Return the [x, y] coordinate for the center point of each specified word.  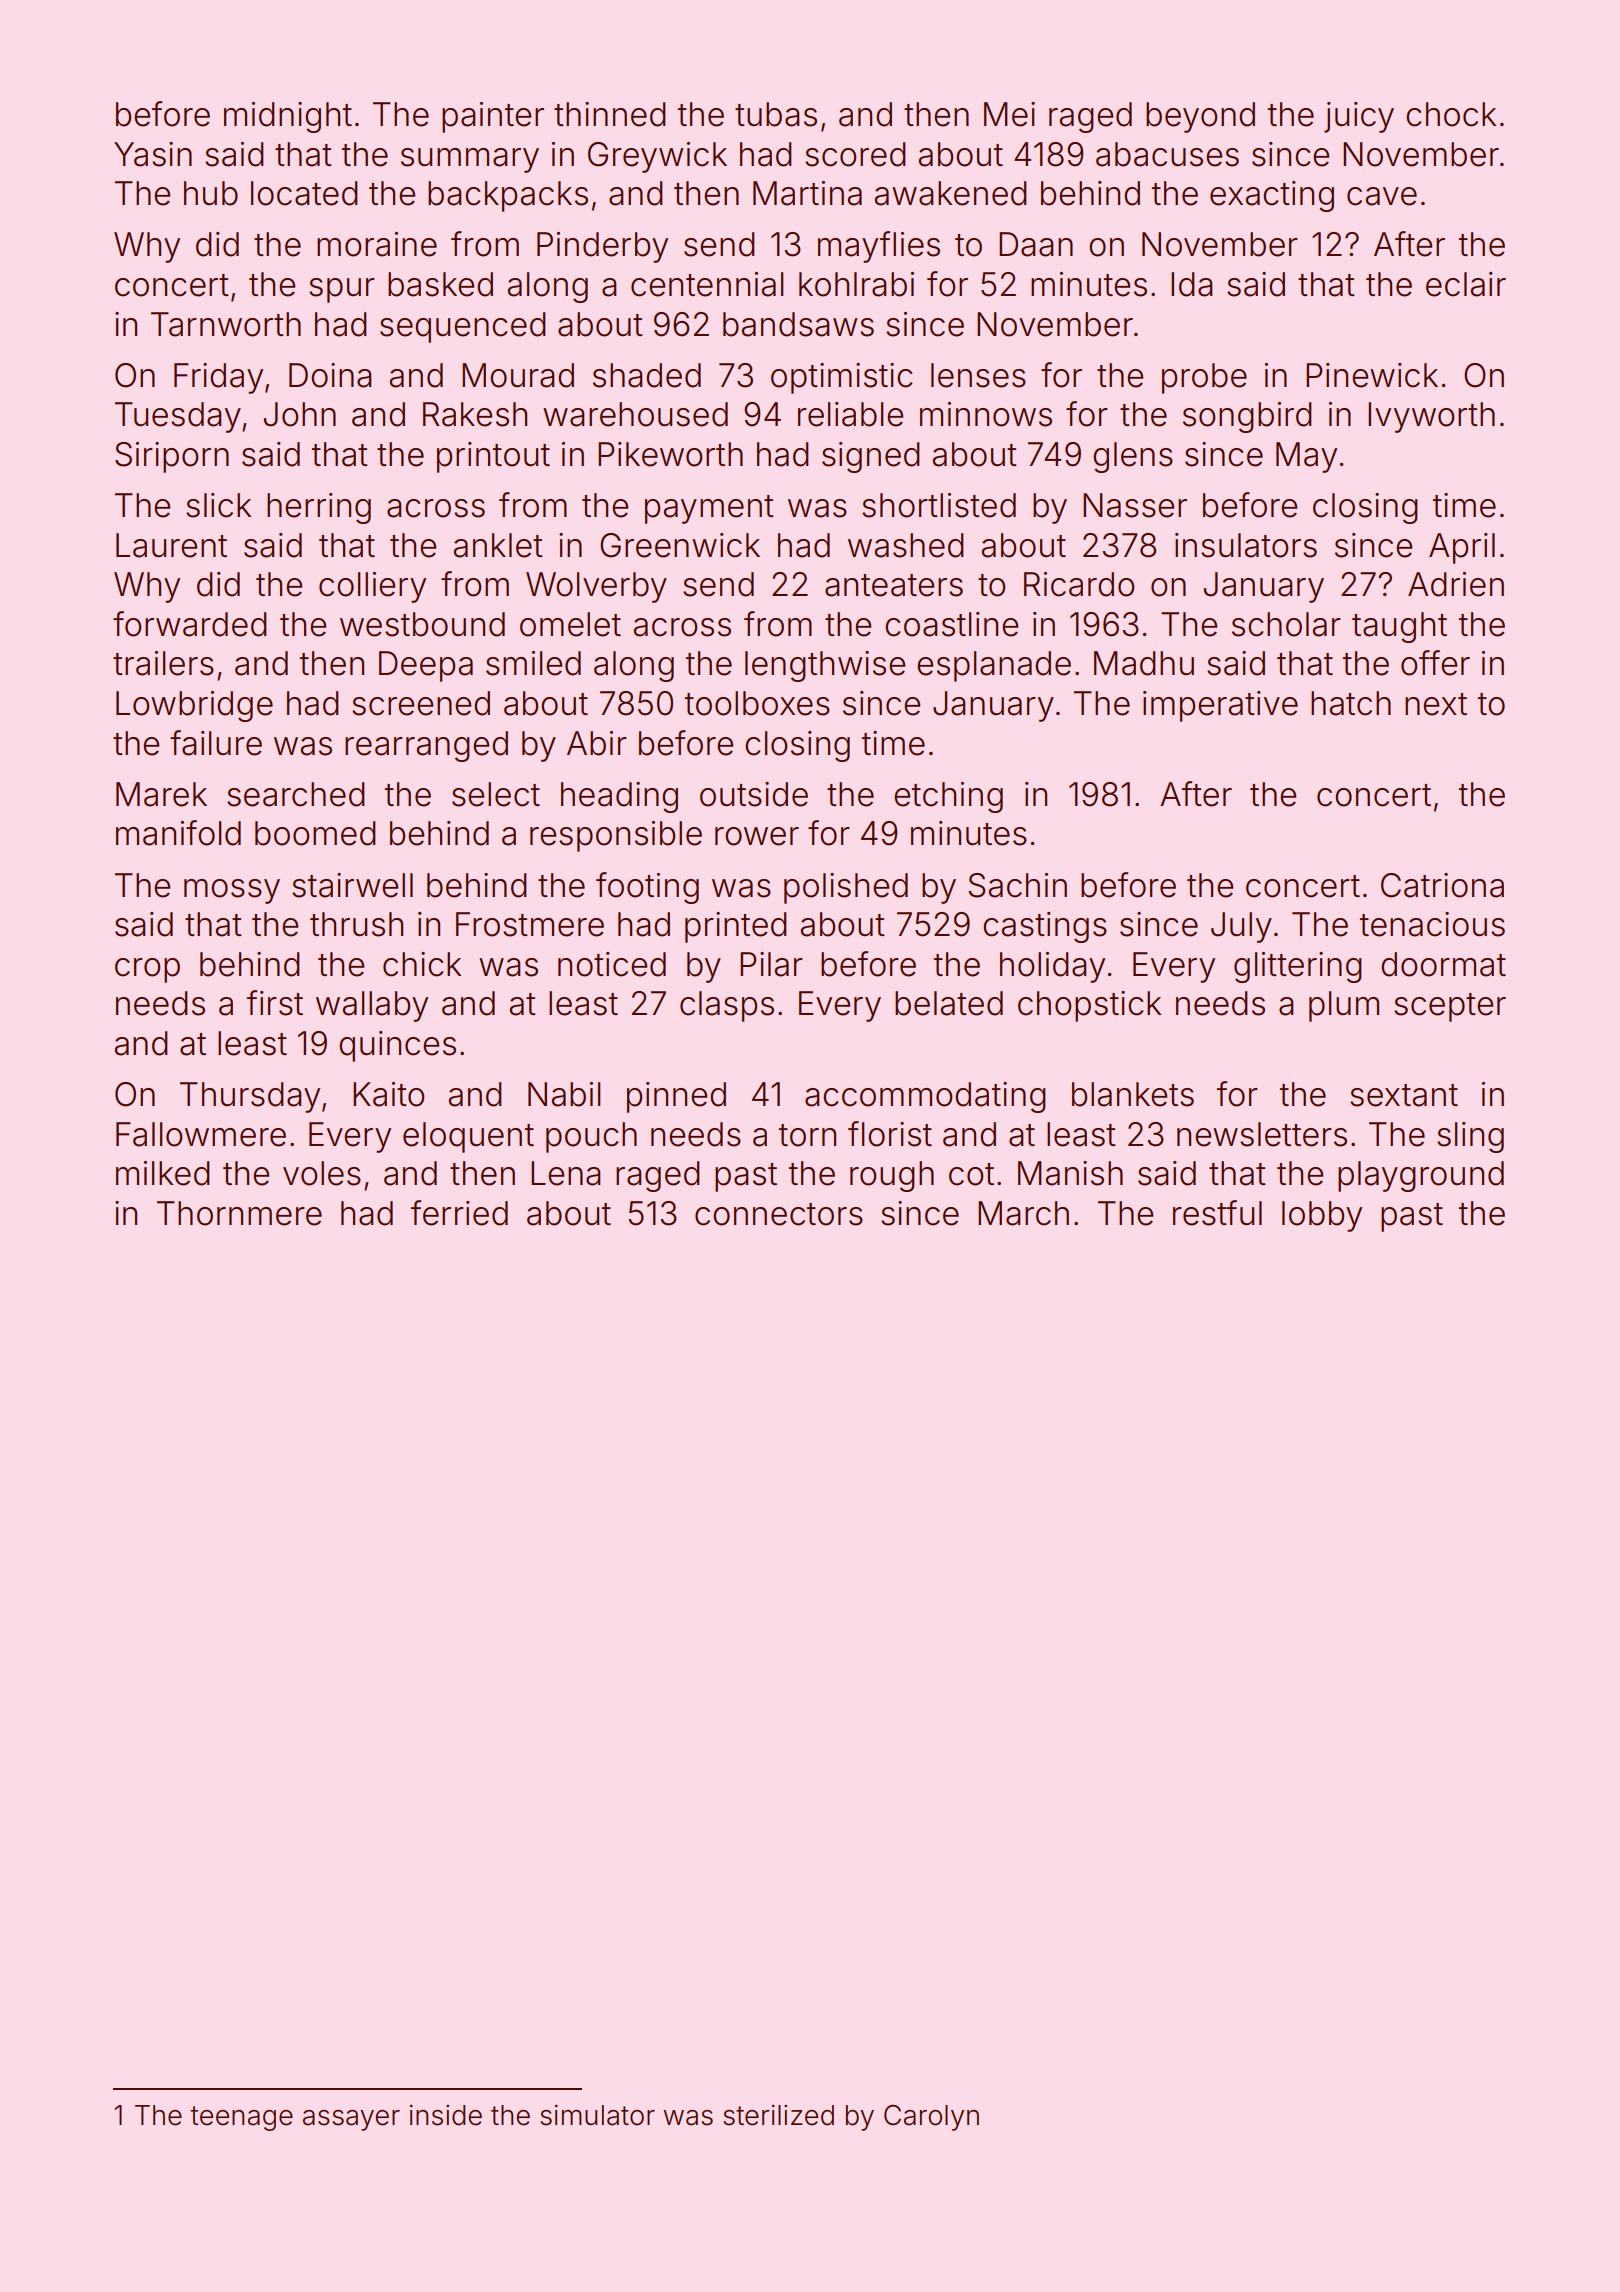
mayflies [879, 247]
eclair [1466, 284]
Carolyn [931, 2118]
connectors [779, 1214]
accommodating [925, 1097]
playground [1421, 1176]
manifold [178, 833]
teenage [242, 2118]
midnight [288, 117]
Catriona [1442, 885]
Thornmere [239, 1213]
